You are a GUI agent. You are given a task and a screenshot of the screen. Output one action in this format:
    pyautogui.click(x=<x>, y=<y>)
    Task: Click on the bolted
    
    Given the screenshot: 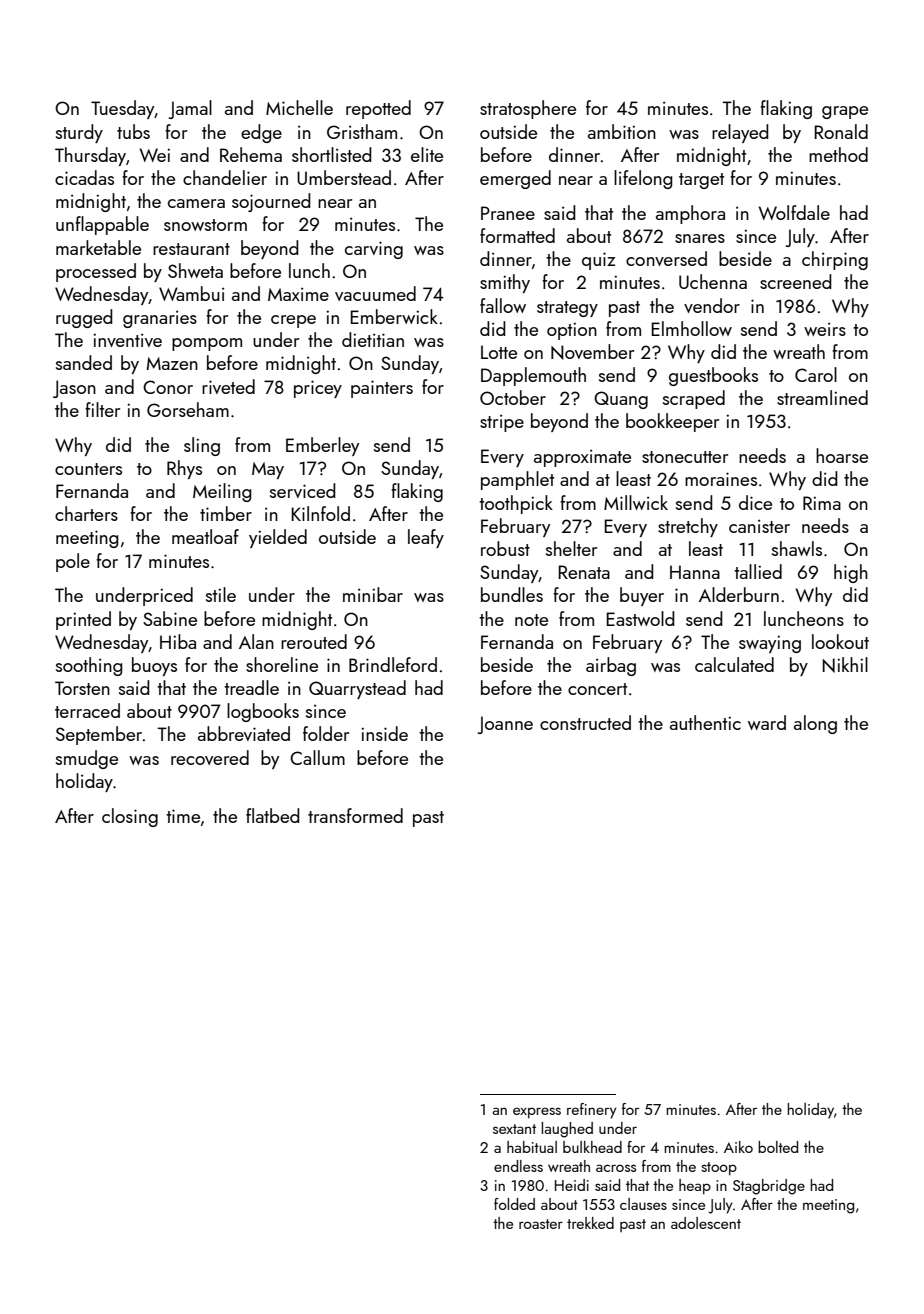 What is the action you would take?
    pyautogui.click(x=778, y=1147)
